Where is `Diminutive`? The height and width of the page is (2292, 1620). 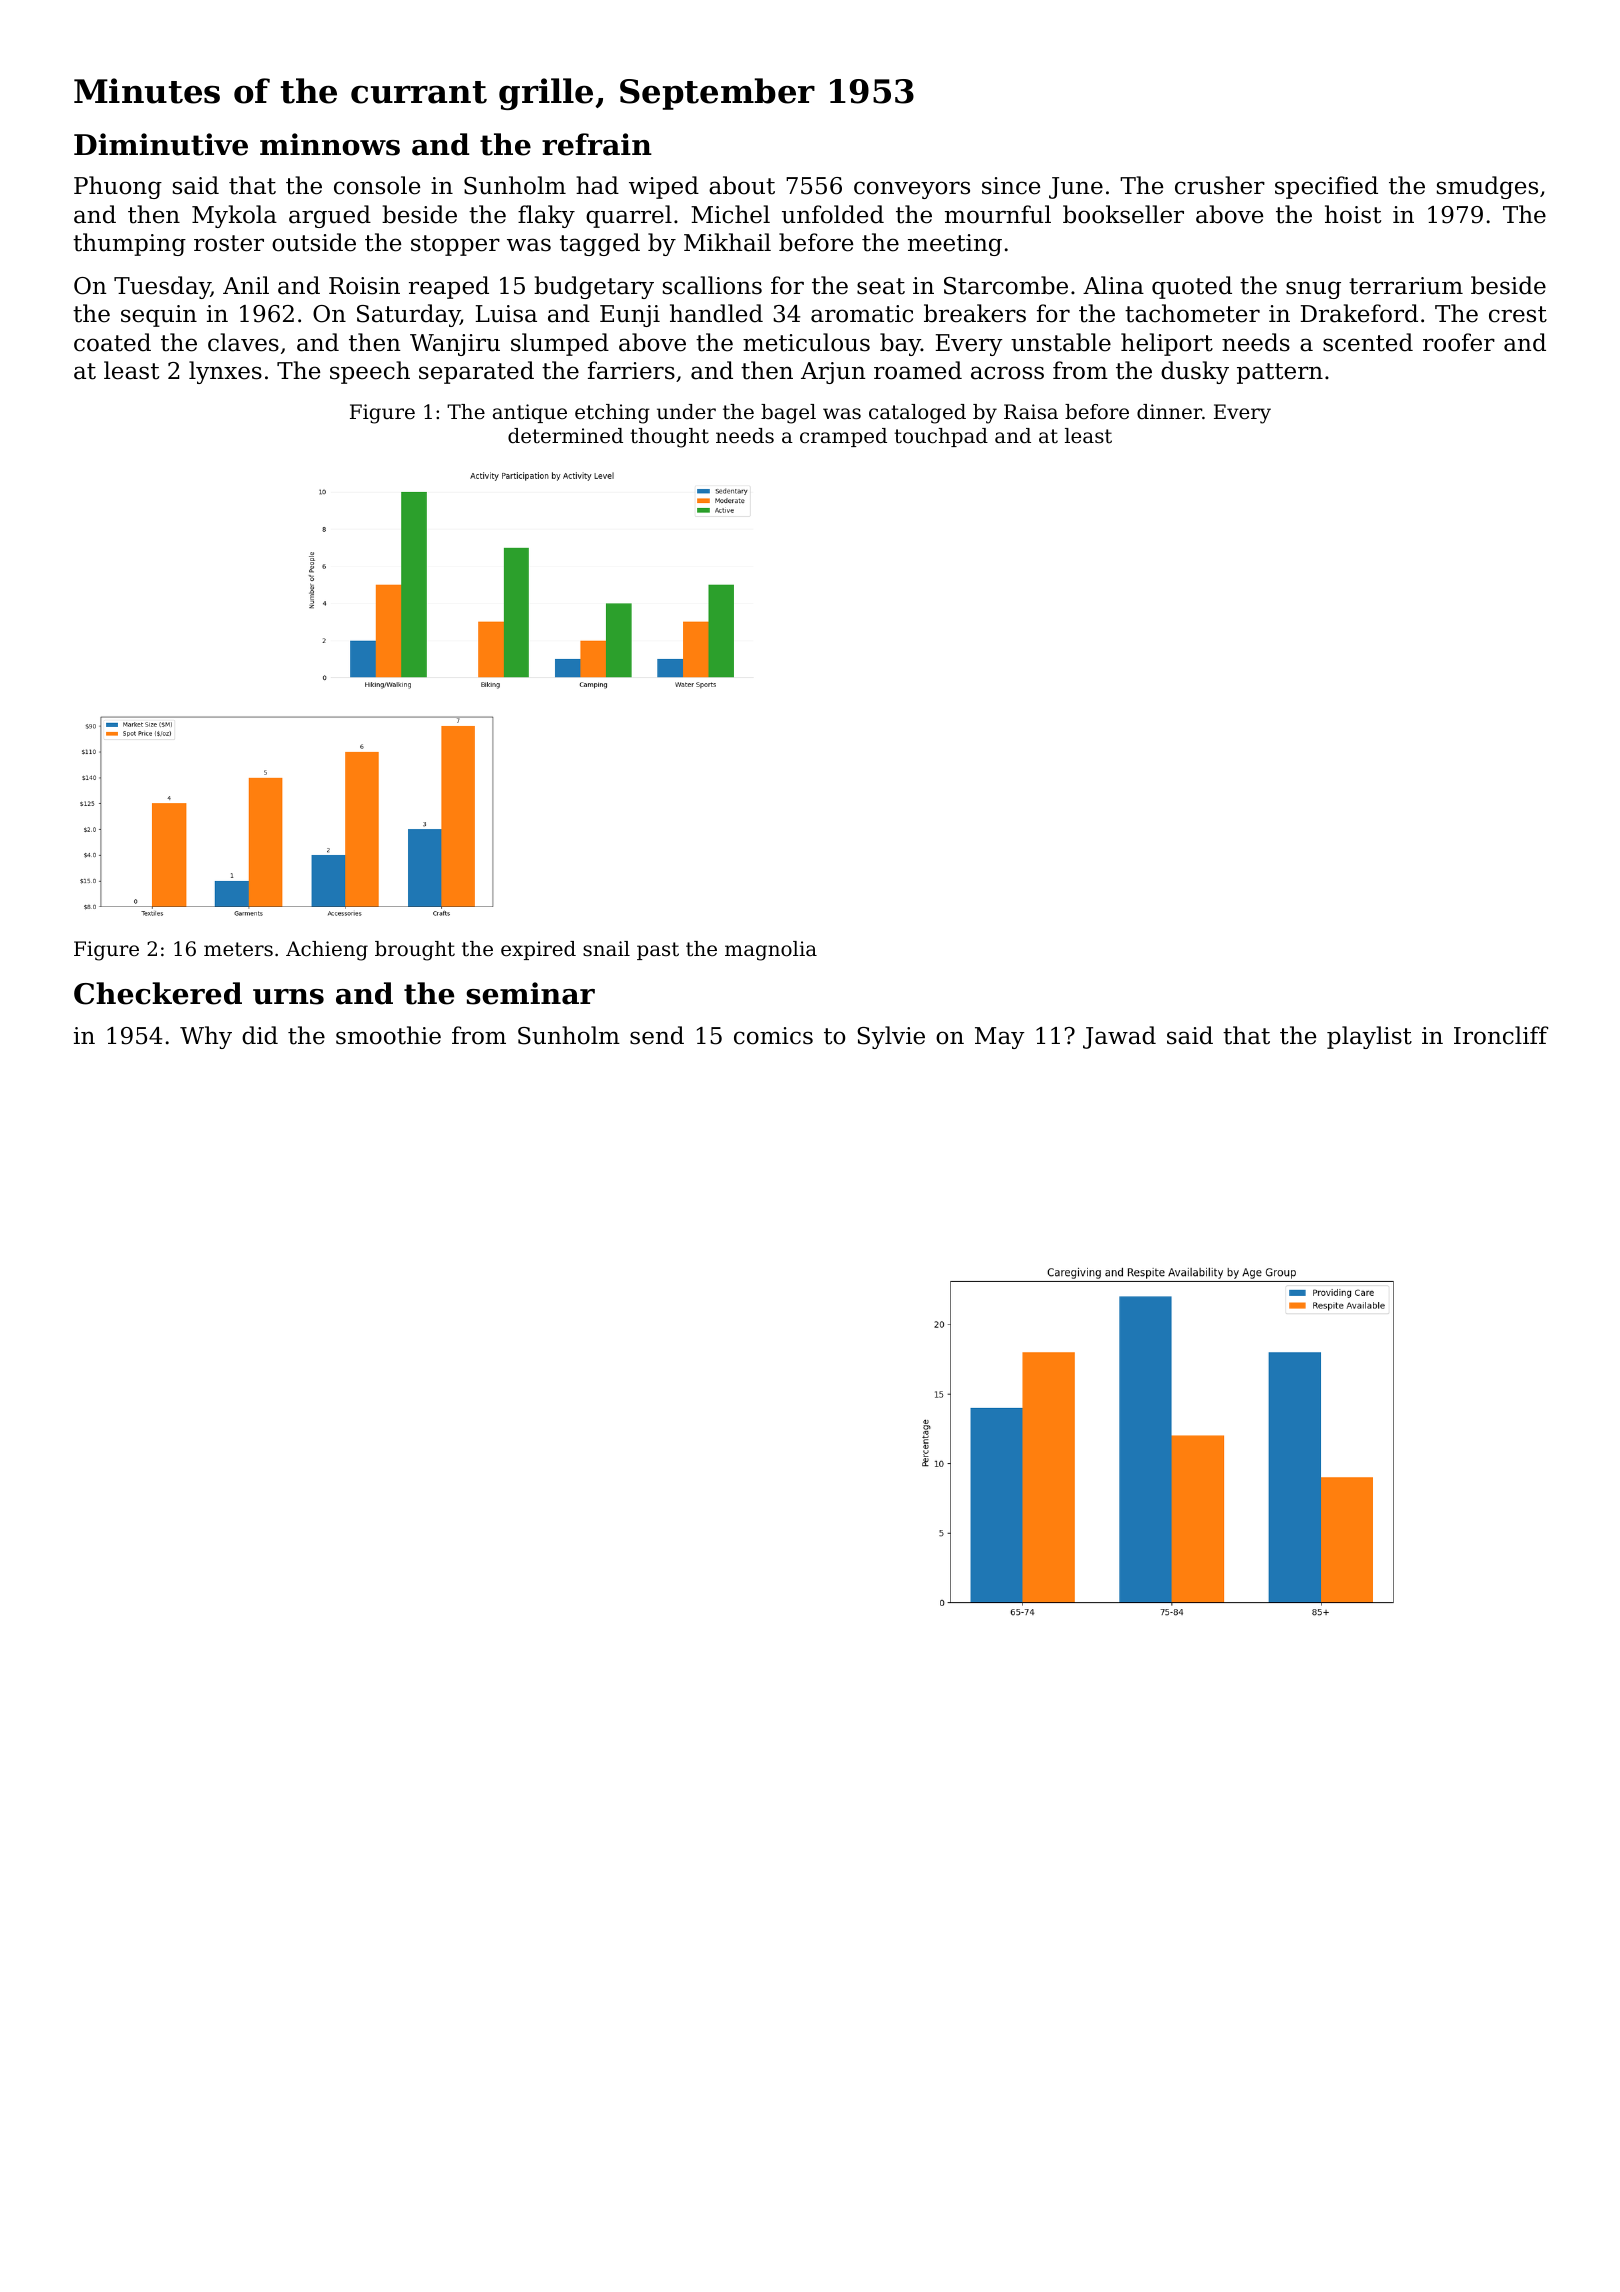 Diminutive is located at coordinates (161, 144).
